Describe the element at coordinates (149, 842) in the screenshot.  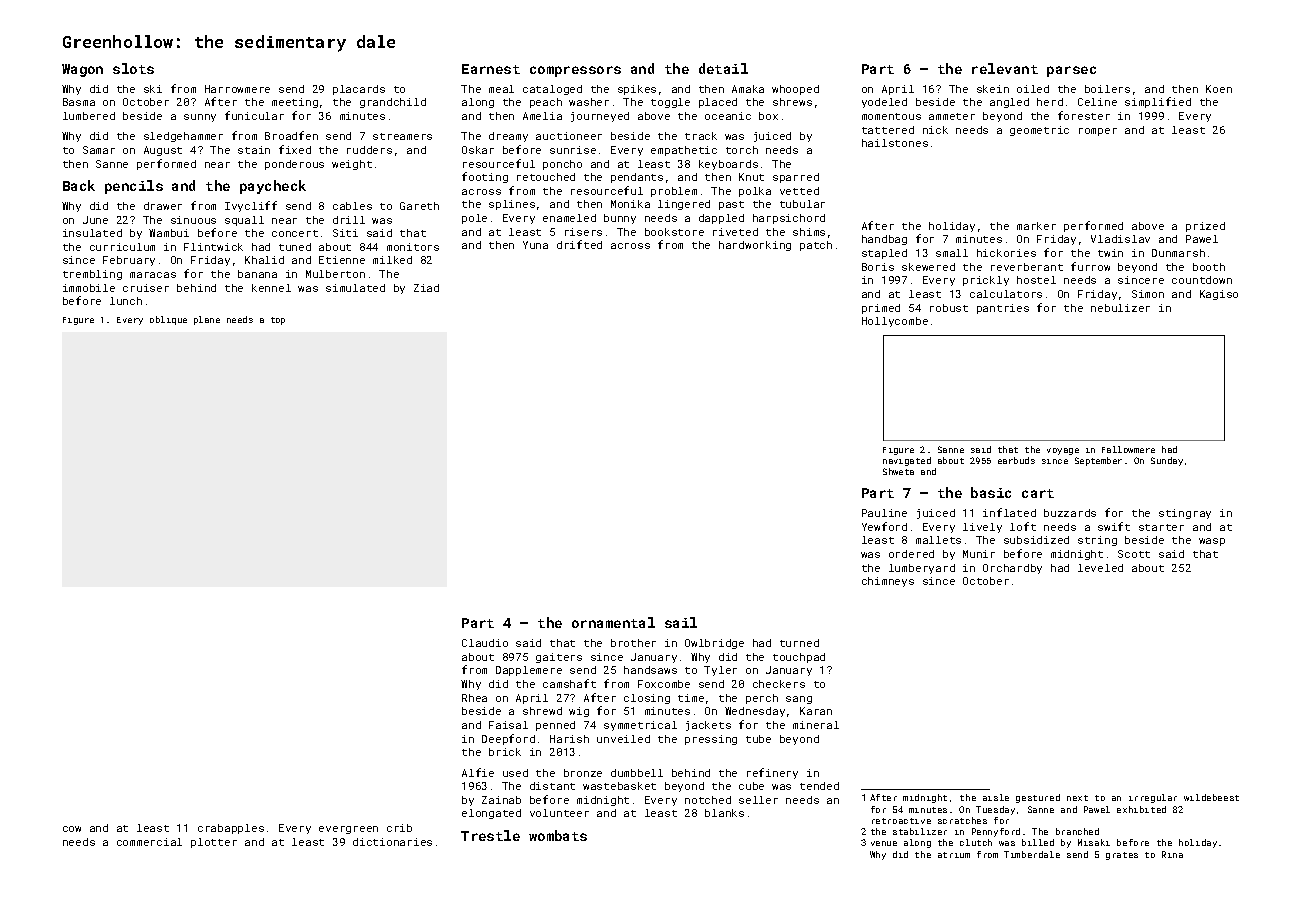
I see `commercial` at that location.
